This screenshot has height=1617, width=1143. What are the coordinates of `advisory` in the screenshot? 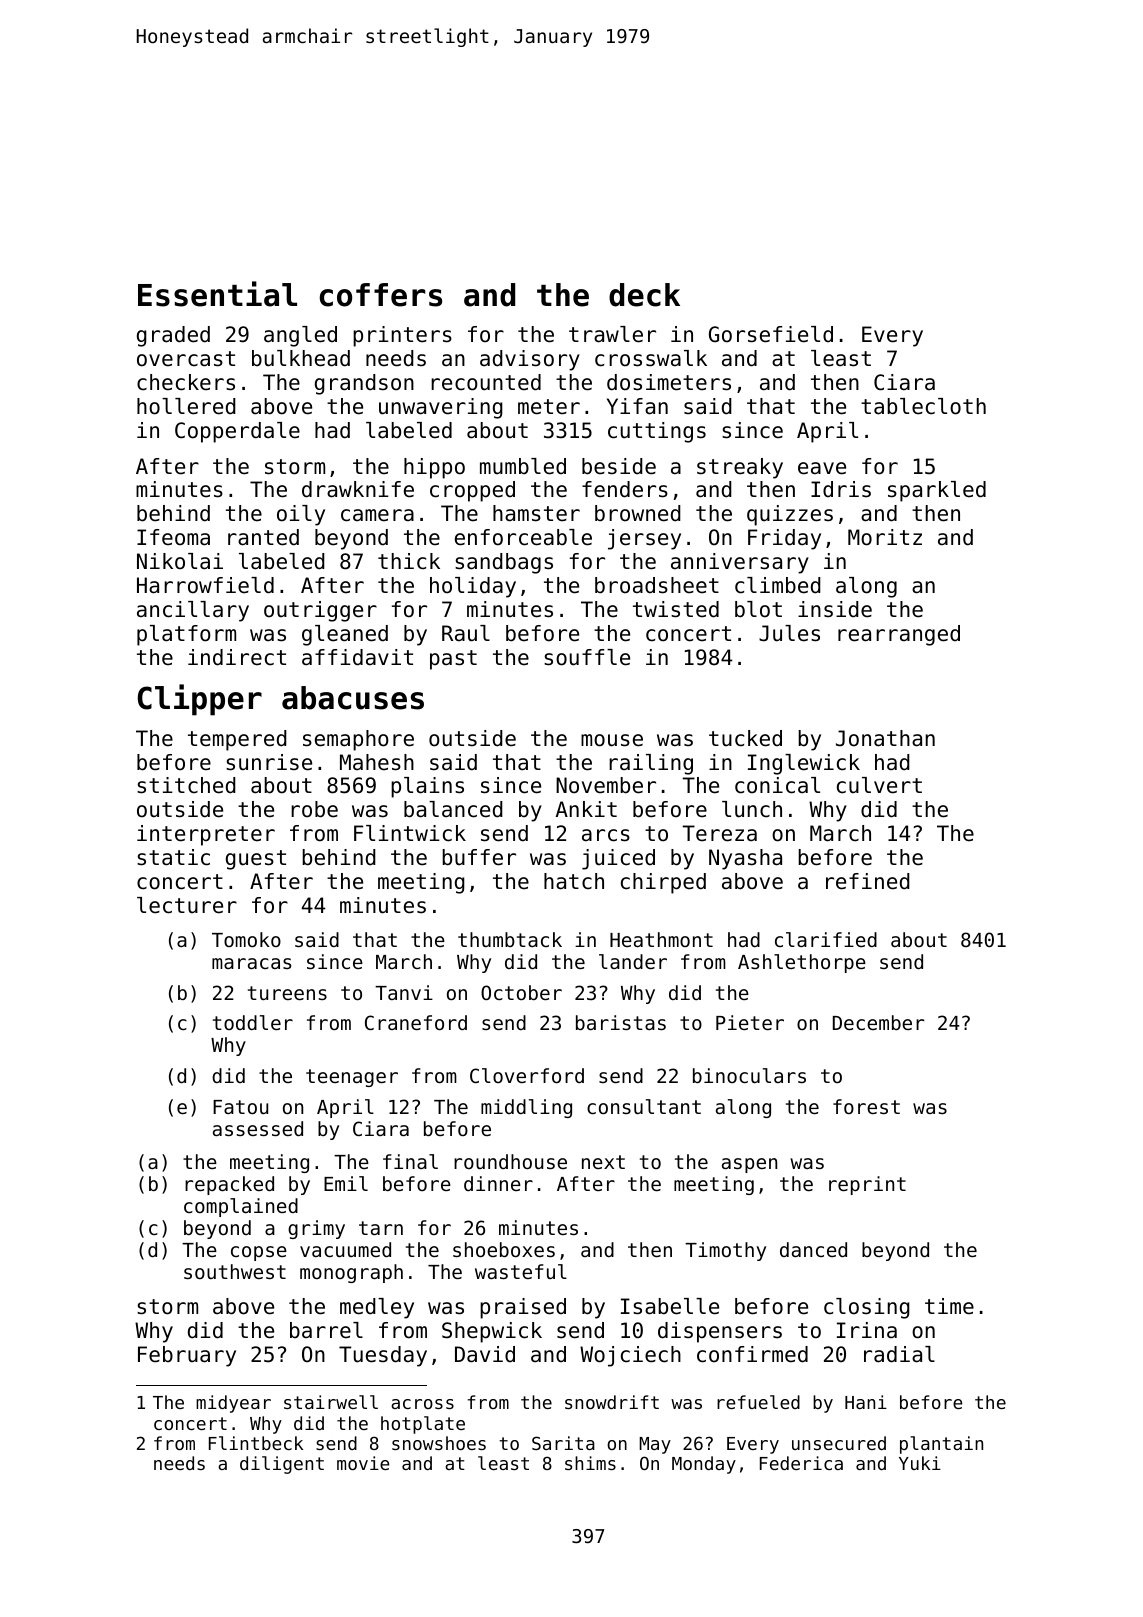 It's located at (530, 360).
